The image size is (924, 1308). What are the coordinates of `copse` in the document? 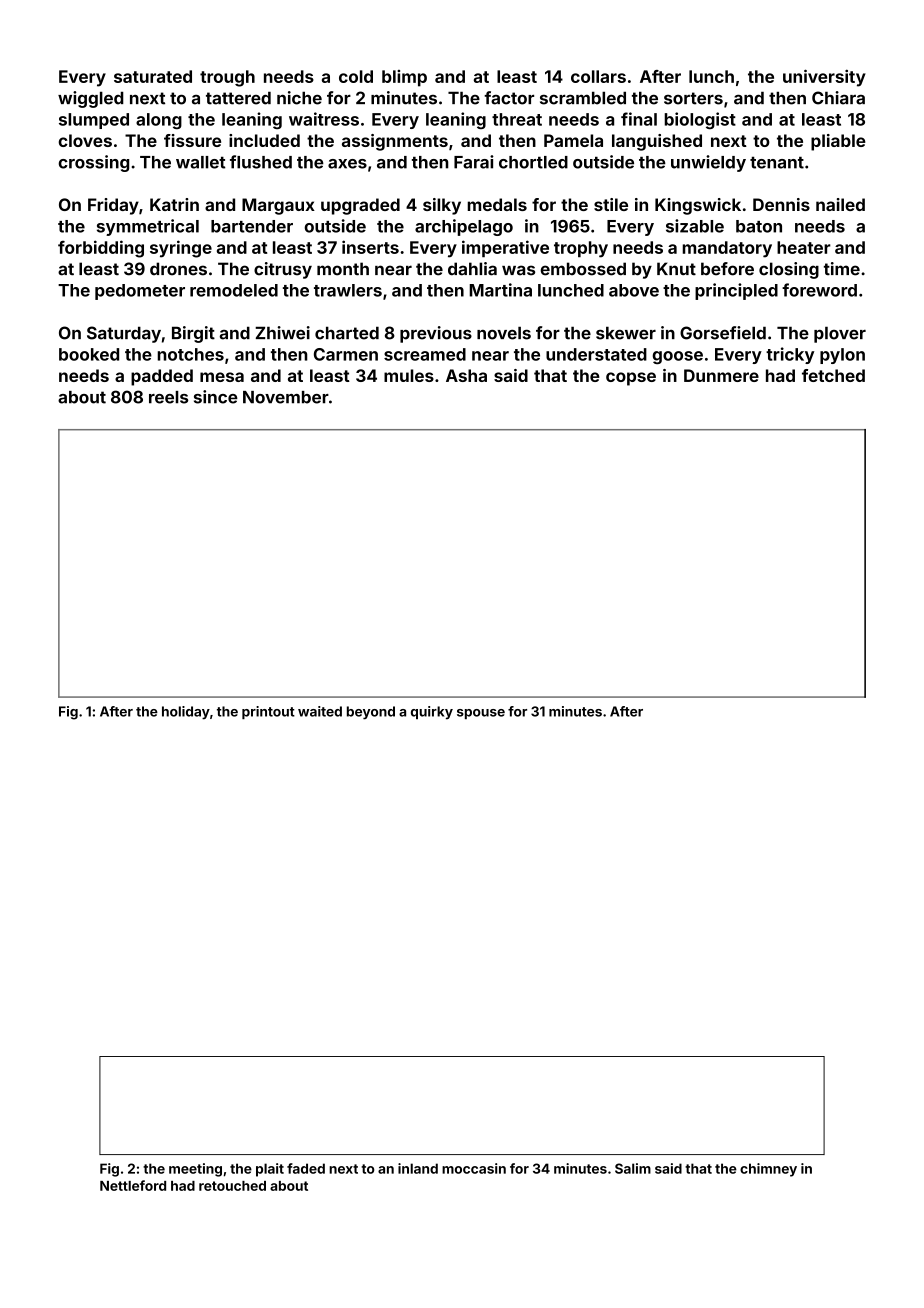 It's located at (631, 379).
